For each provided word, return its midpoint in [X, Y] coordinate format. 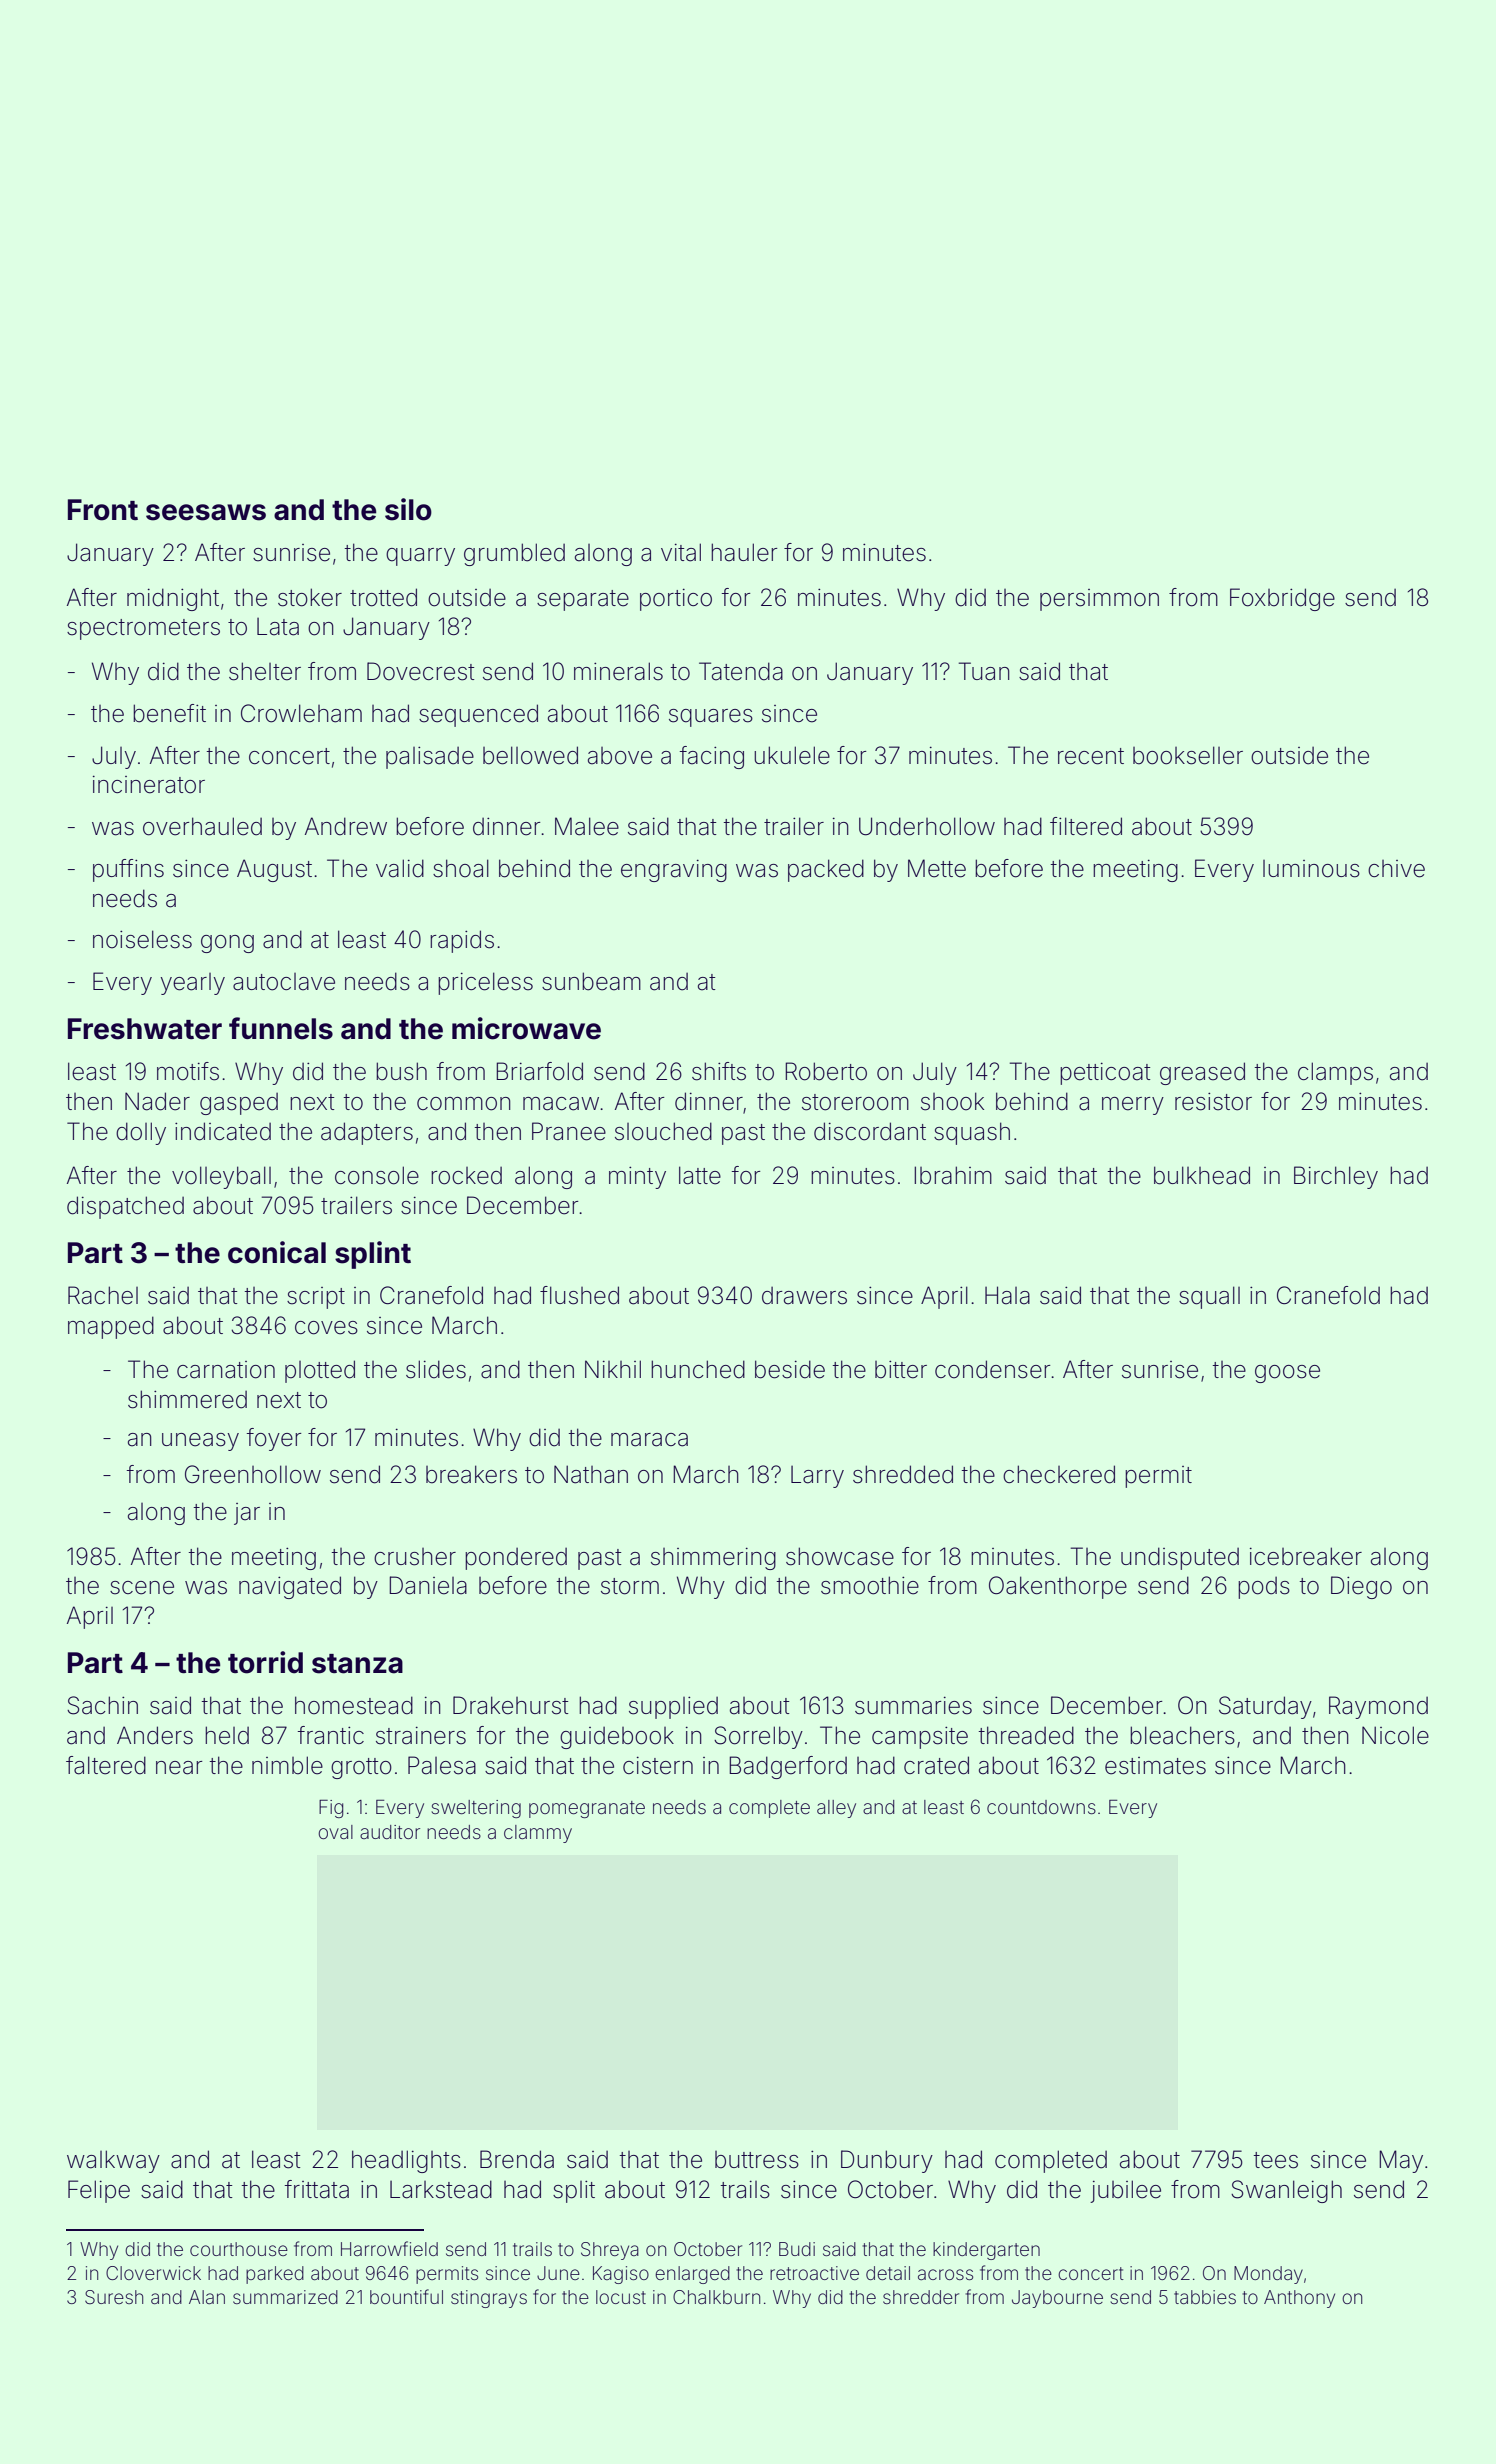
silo [408, 509]
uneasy [200, 1442]
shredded [903, 1474]
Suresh [114, 2297]
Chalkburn [716, 2297]
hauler [744, 552]
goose [1287, 1374]
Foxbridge [1282, 599]
